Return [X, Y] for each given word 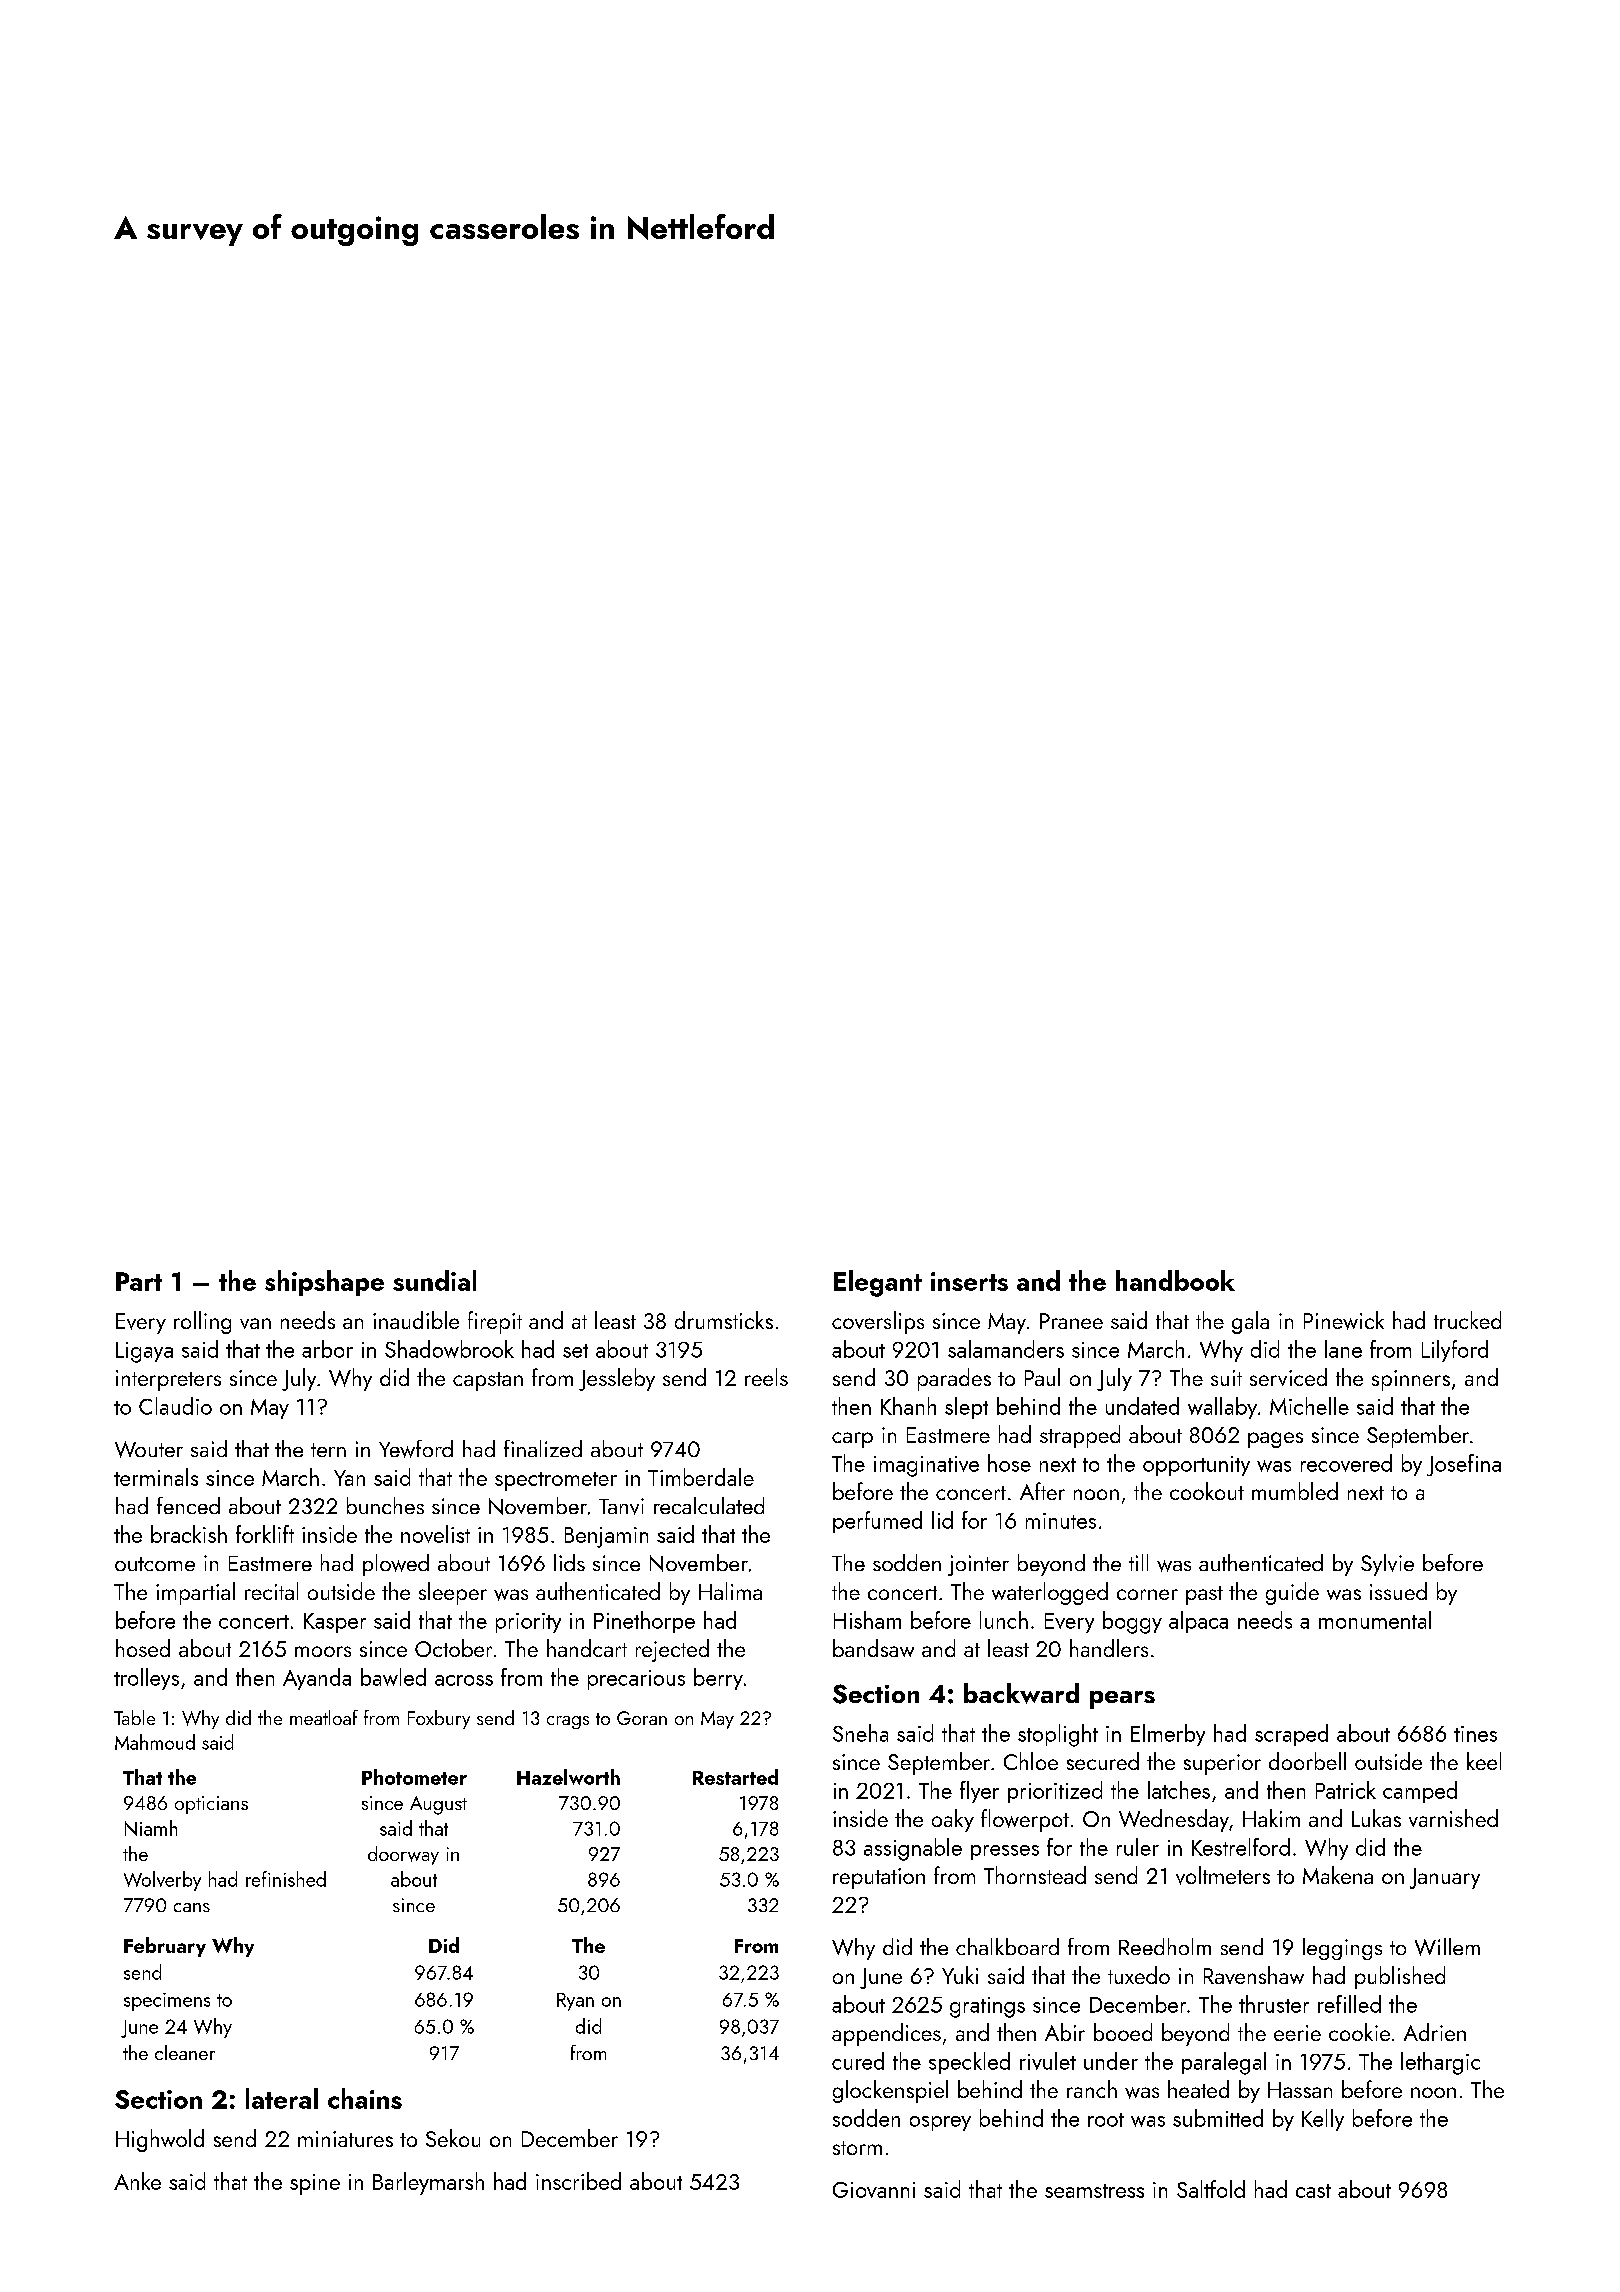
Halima [730, 1591]
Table [134, 1717]
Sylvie [1387, 1565]
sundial [434, 1280]
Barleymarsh [428, 2183]
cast [1313, 2191]
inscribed [578, 2181]
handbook [1175, 1280]
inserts [969, 1281]
